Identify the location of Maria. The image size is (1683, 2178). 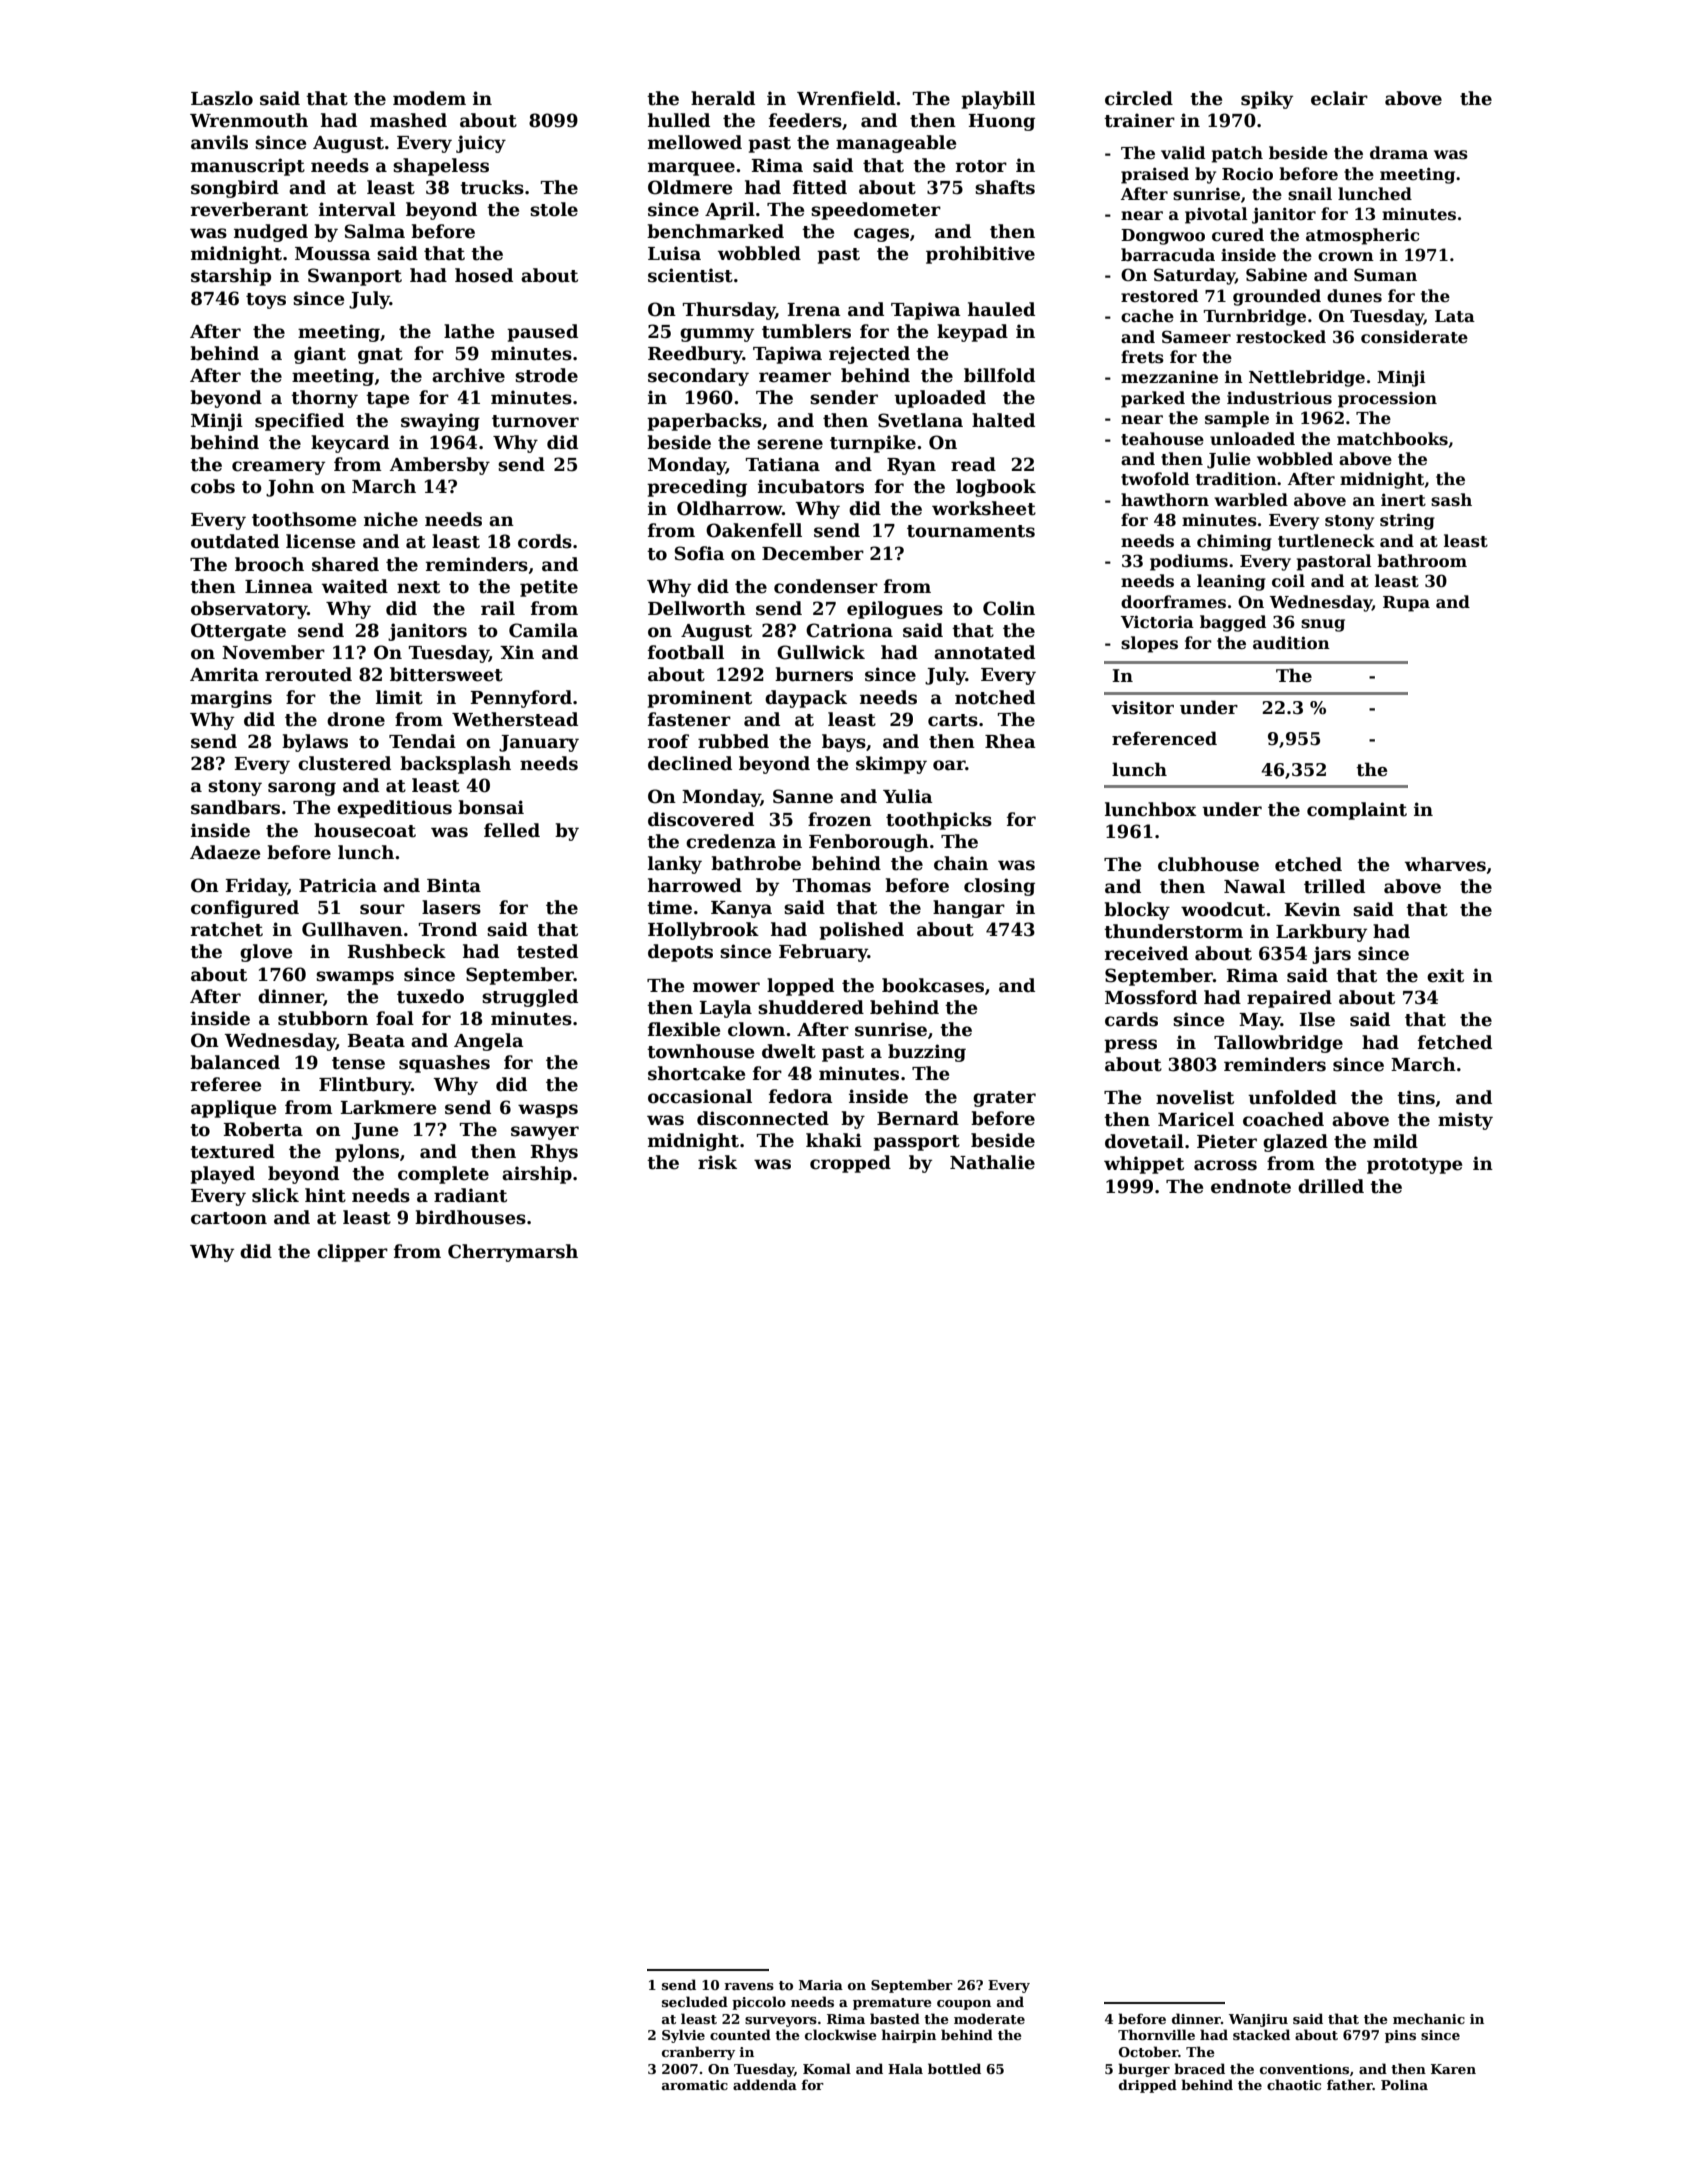
(821, 1985).
